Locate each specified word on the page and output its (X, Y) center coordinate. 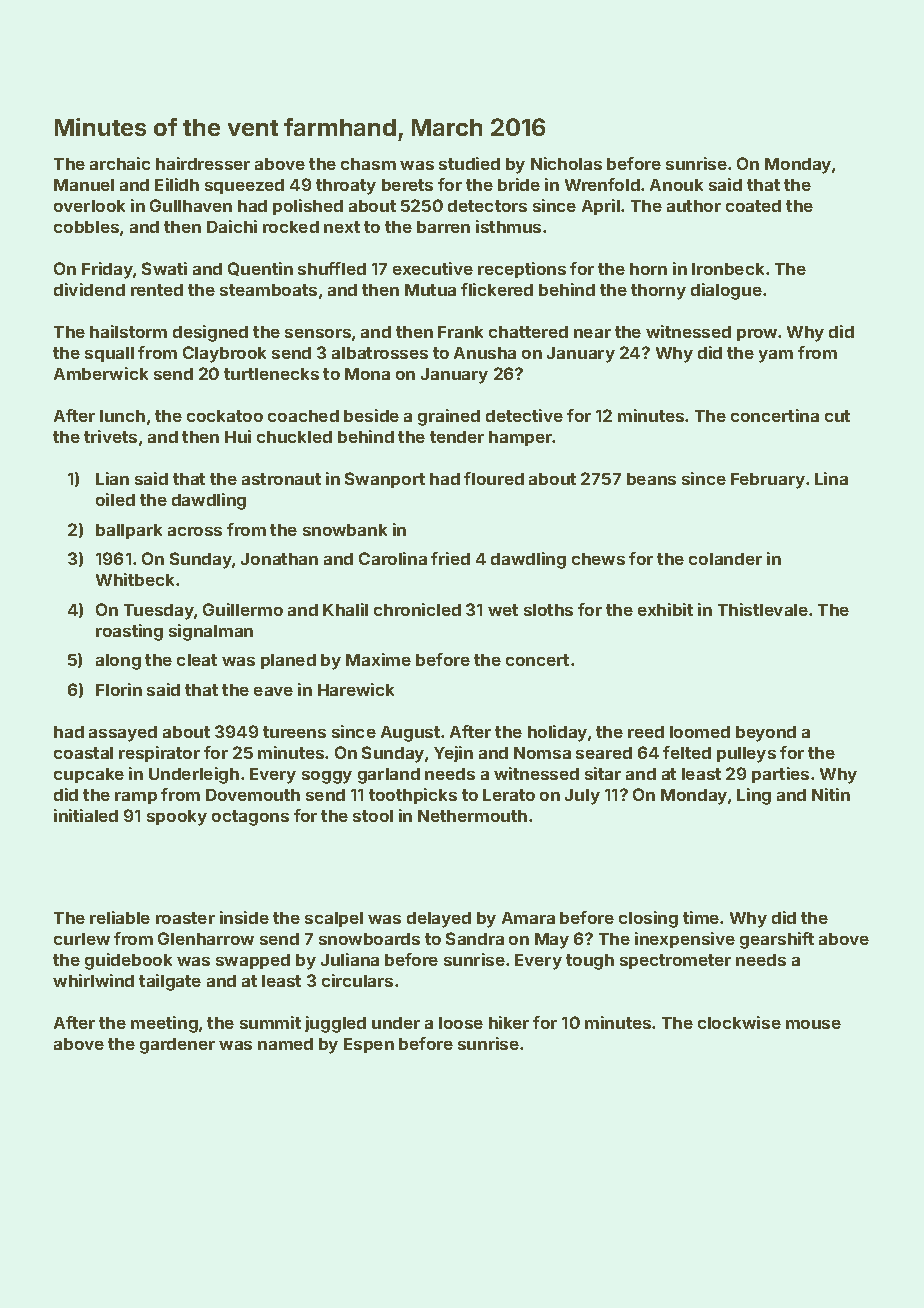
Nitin (831, 794)
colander (725, 559)
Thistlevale (763, 609)
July (582, 797)
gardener (177, 1046)
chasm (368, 164)
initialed (86, 815)
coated (753, 206)
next (342, 227)
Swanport (385, 480)
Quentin (260, 269)
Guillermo (243, 609)
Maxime (378, 659)
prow (757, 335)
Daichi (232, 226)
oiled (115, 499)
